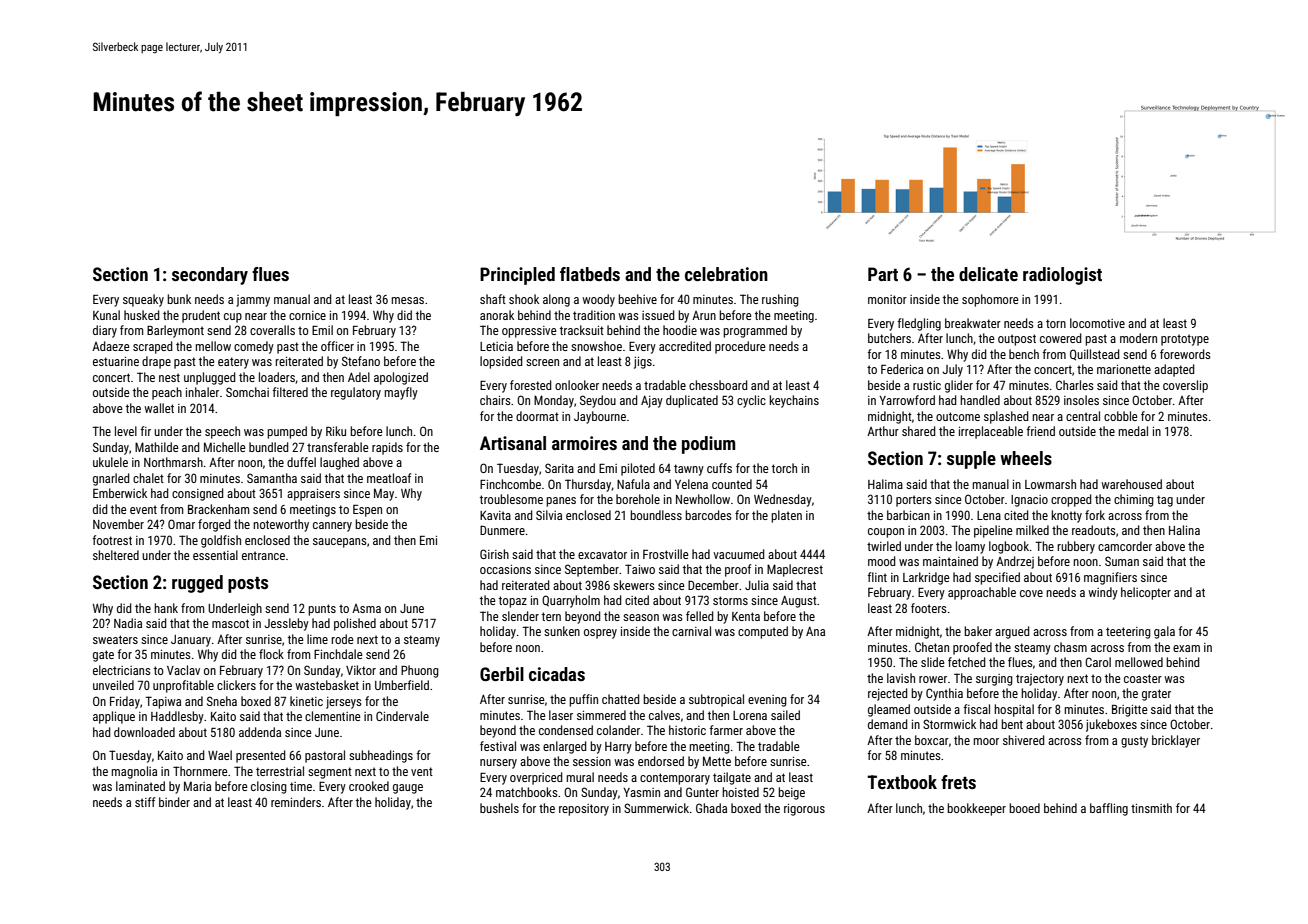  What do you see at coordinates (261, 756) in the screenshot?
I see `presented` at bounding box center [261, 756].
